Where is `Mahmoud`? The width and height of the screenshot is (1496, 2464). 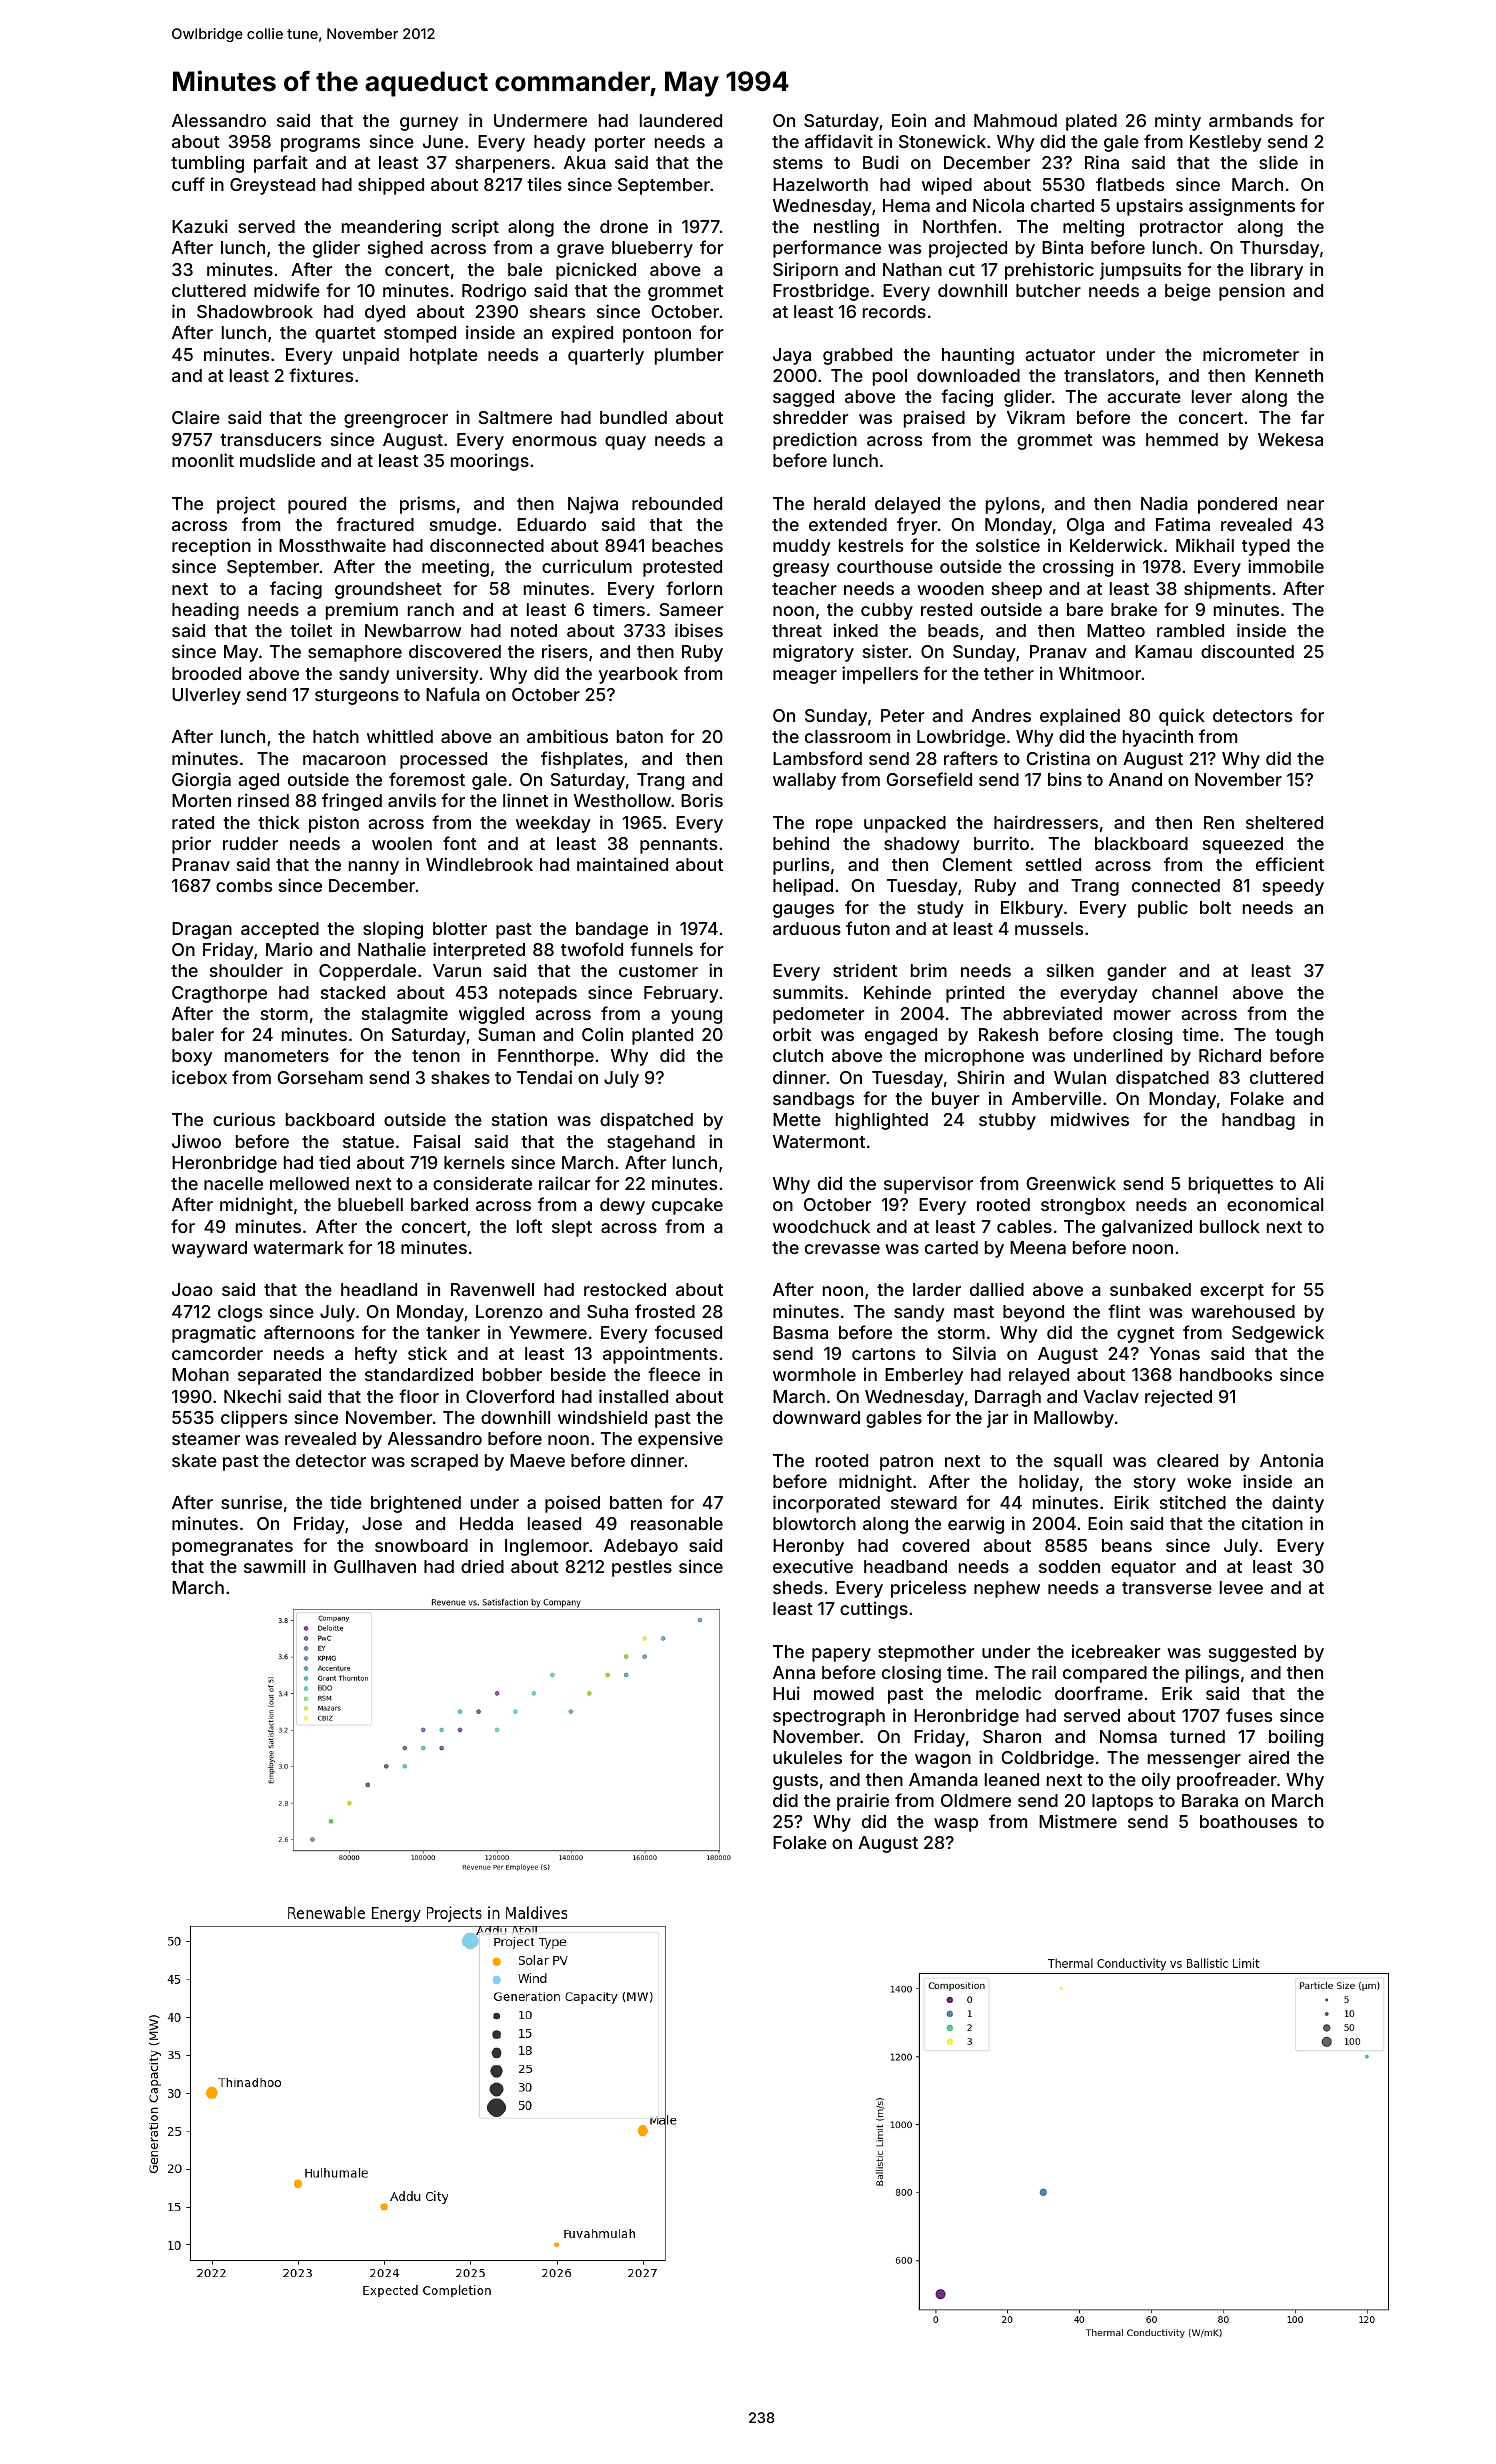
Mahmoud is located at coordinates (1015, 120).
